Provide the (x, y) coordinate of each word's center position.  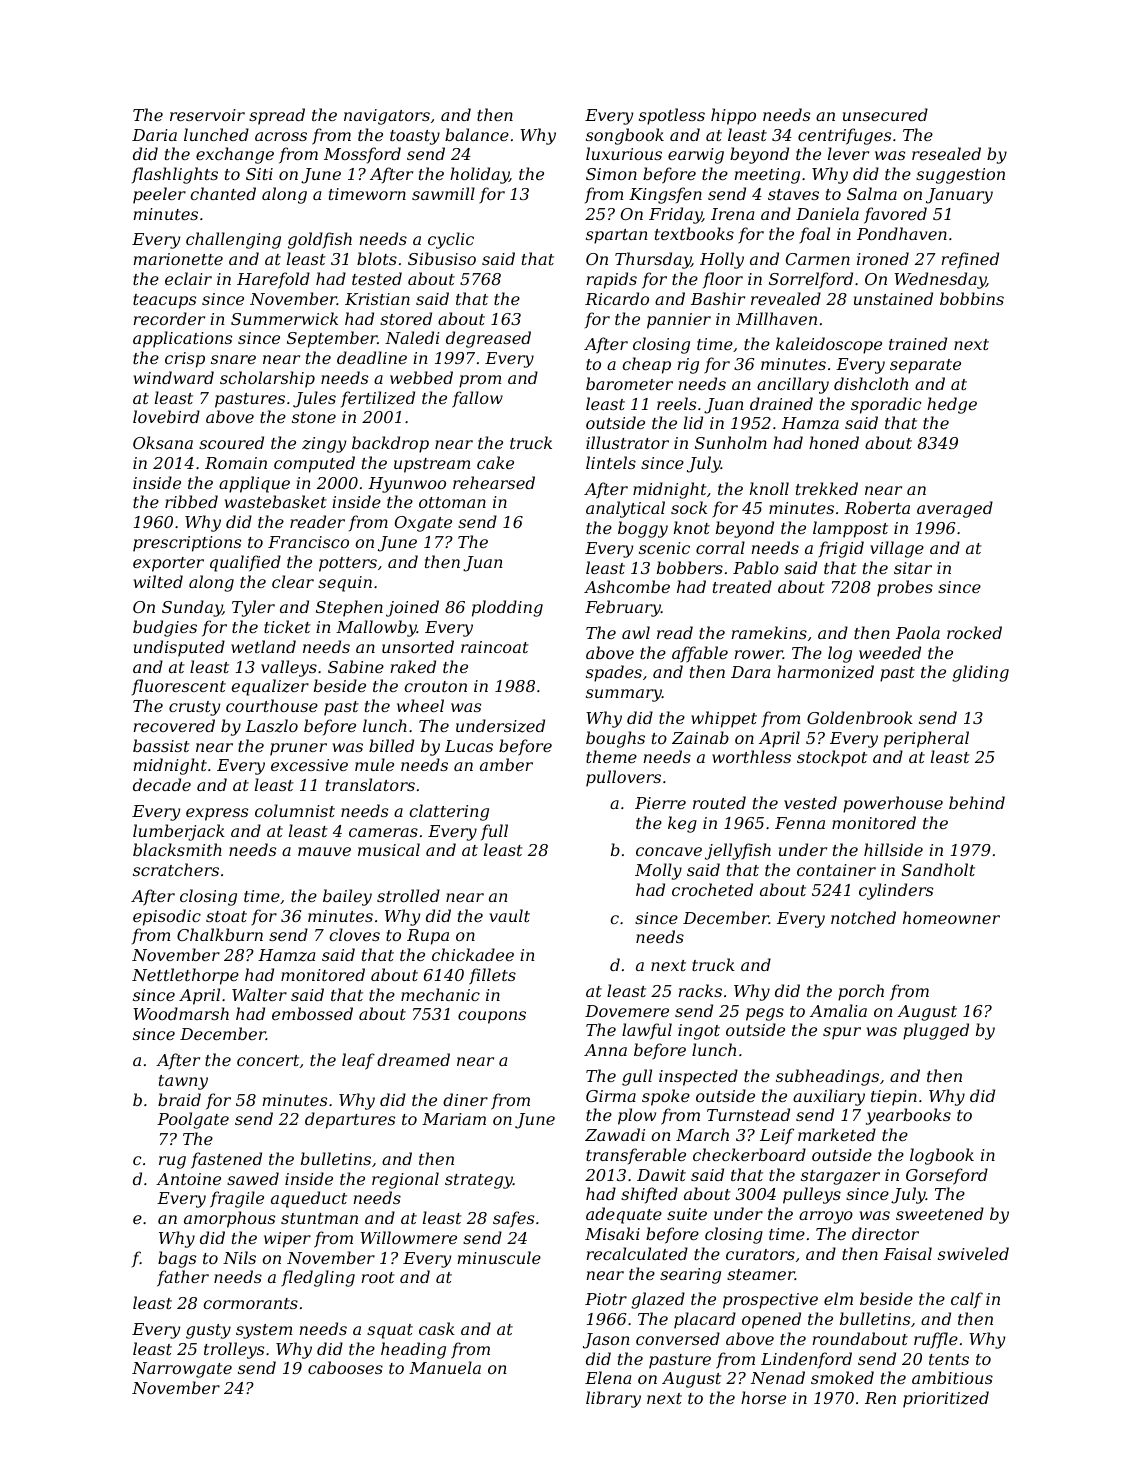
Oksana (163, 442)
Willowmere (408, 1237)
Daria (154, 135)
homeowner (951, 917)
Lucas (469, 746)
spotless (672, 116)
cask (437, 1328)
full (494, 832)
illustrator (627, 442)
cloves (354, 934)
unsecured (885, 114)
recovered (174, 725)
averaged (955, 509)
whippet (724, 719)
